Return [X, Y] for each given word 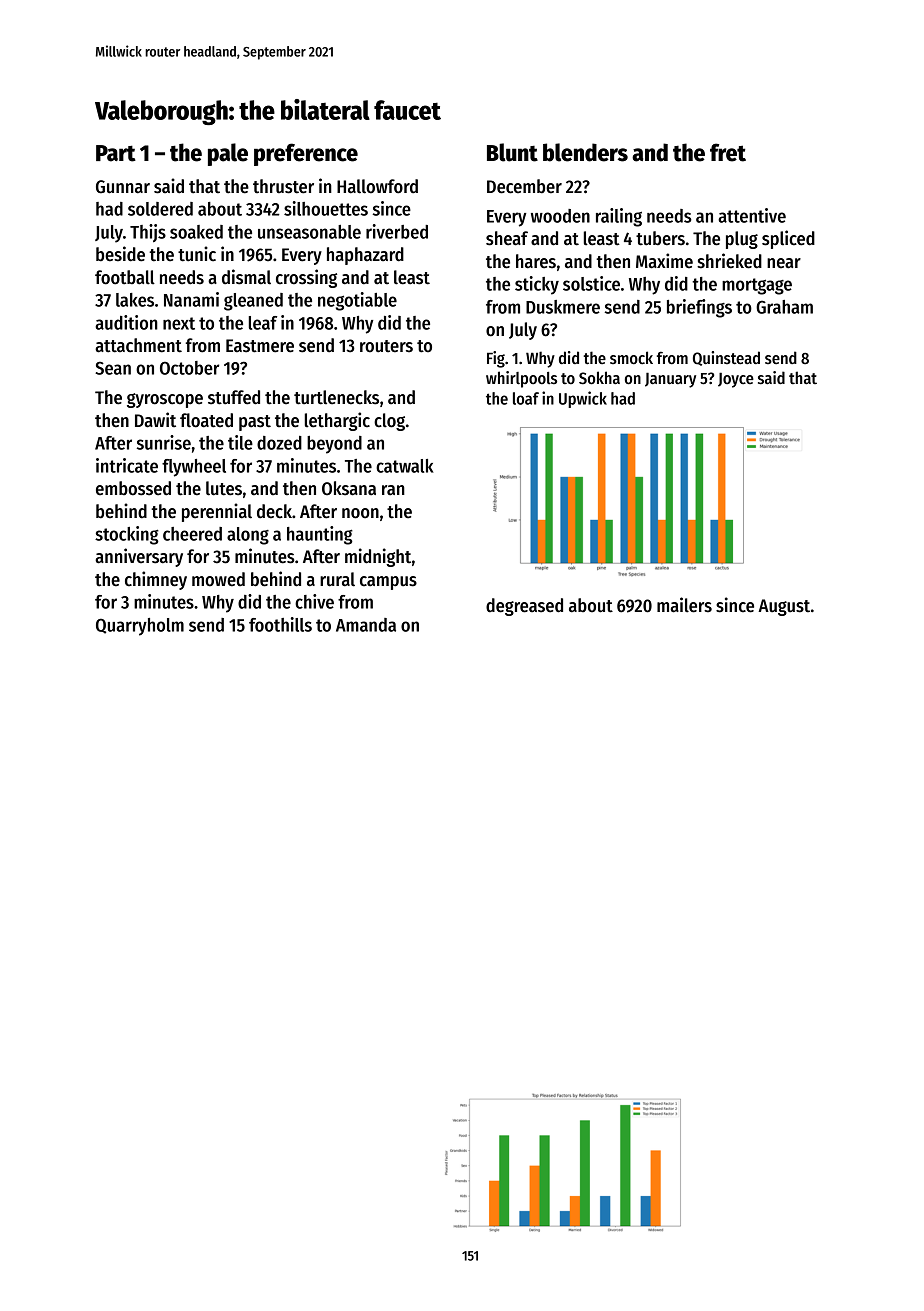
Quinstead [726, 358]
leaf [263, 323]
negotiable [357, 301]
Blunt [512, 152]
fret [728, 152]
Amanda [366, 625]
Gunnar [123, 187]
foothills [280, 624]
